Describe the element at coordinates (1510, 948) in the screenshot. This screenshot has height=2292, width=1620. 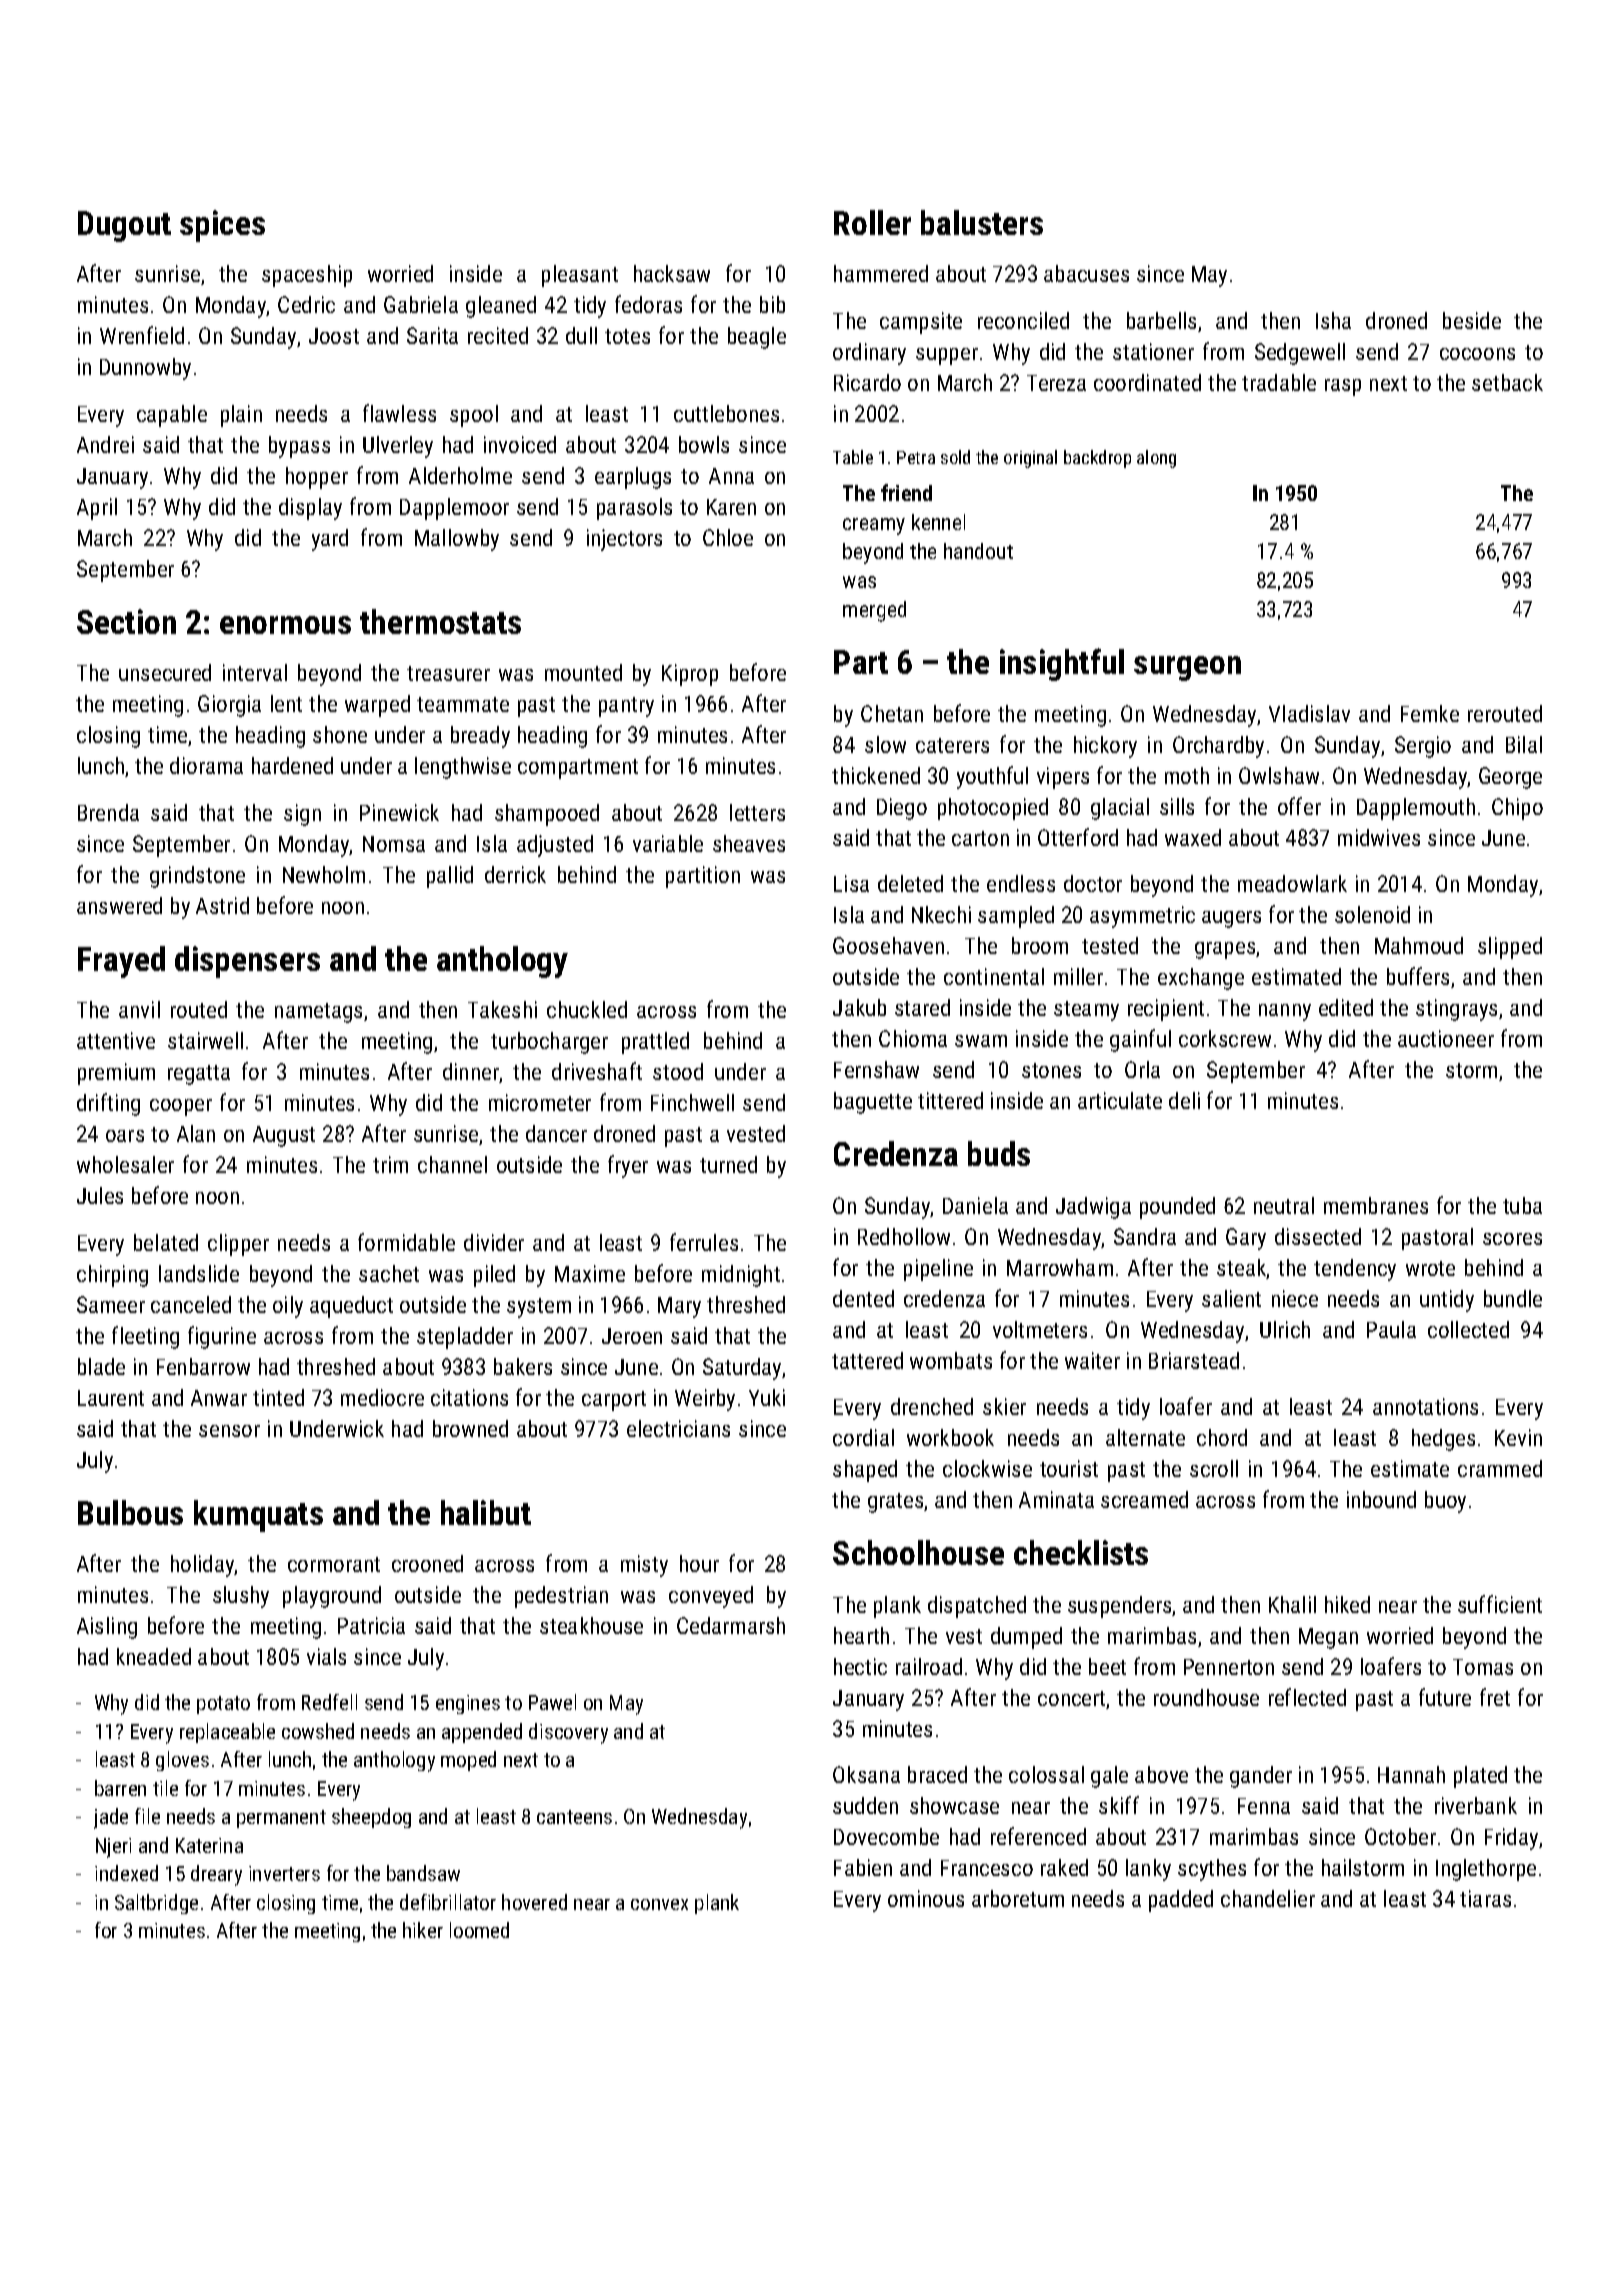
I see `slipped` at that location.
